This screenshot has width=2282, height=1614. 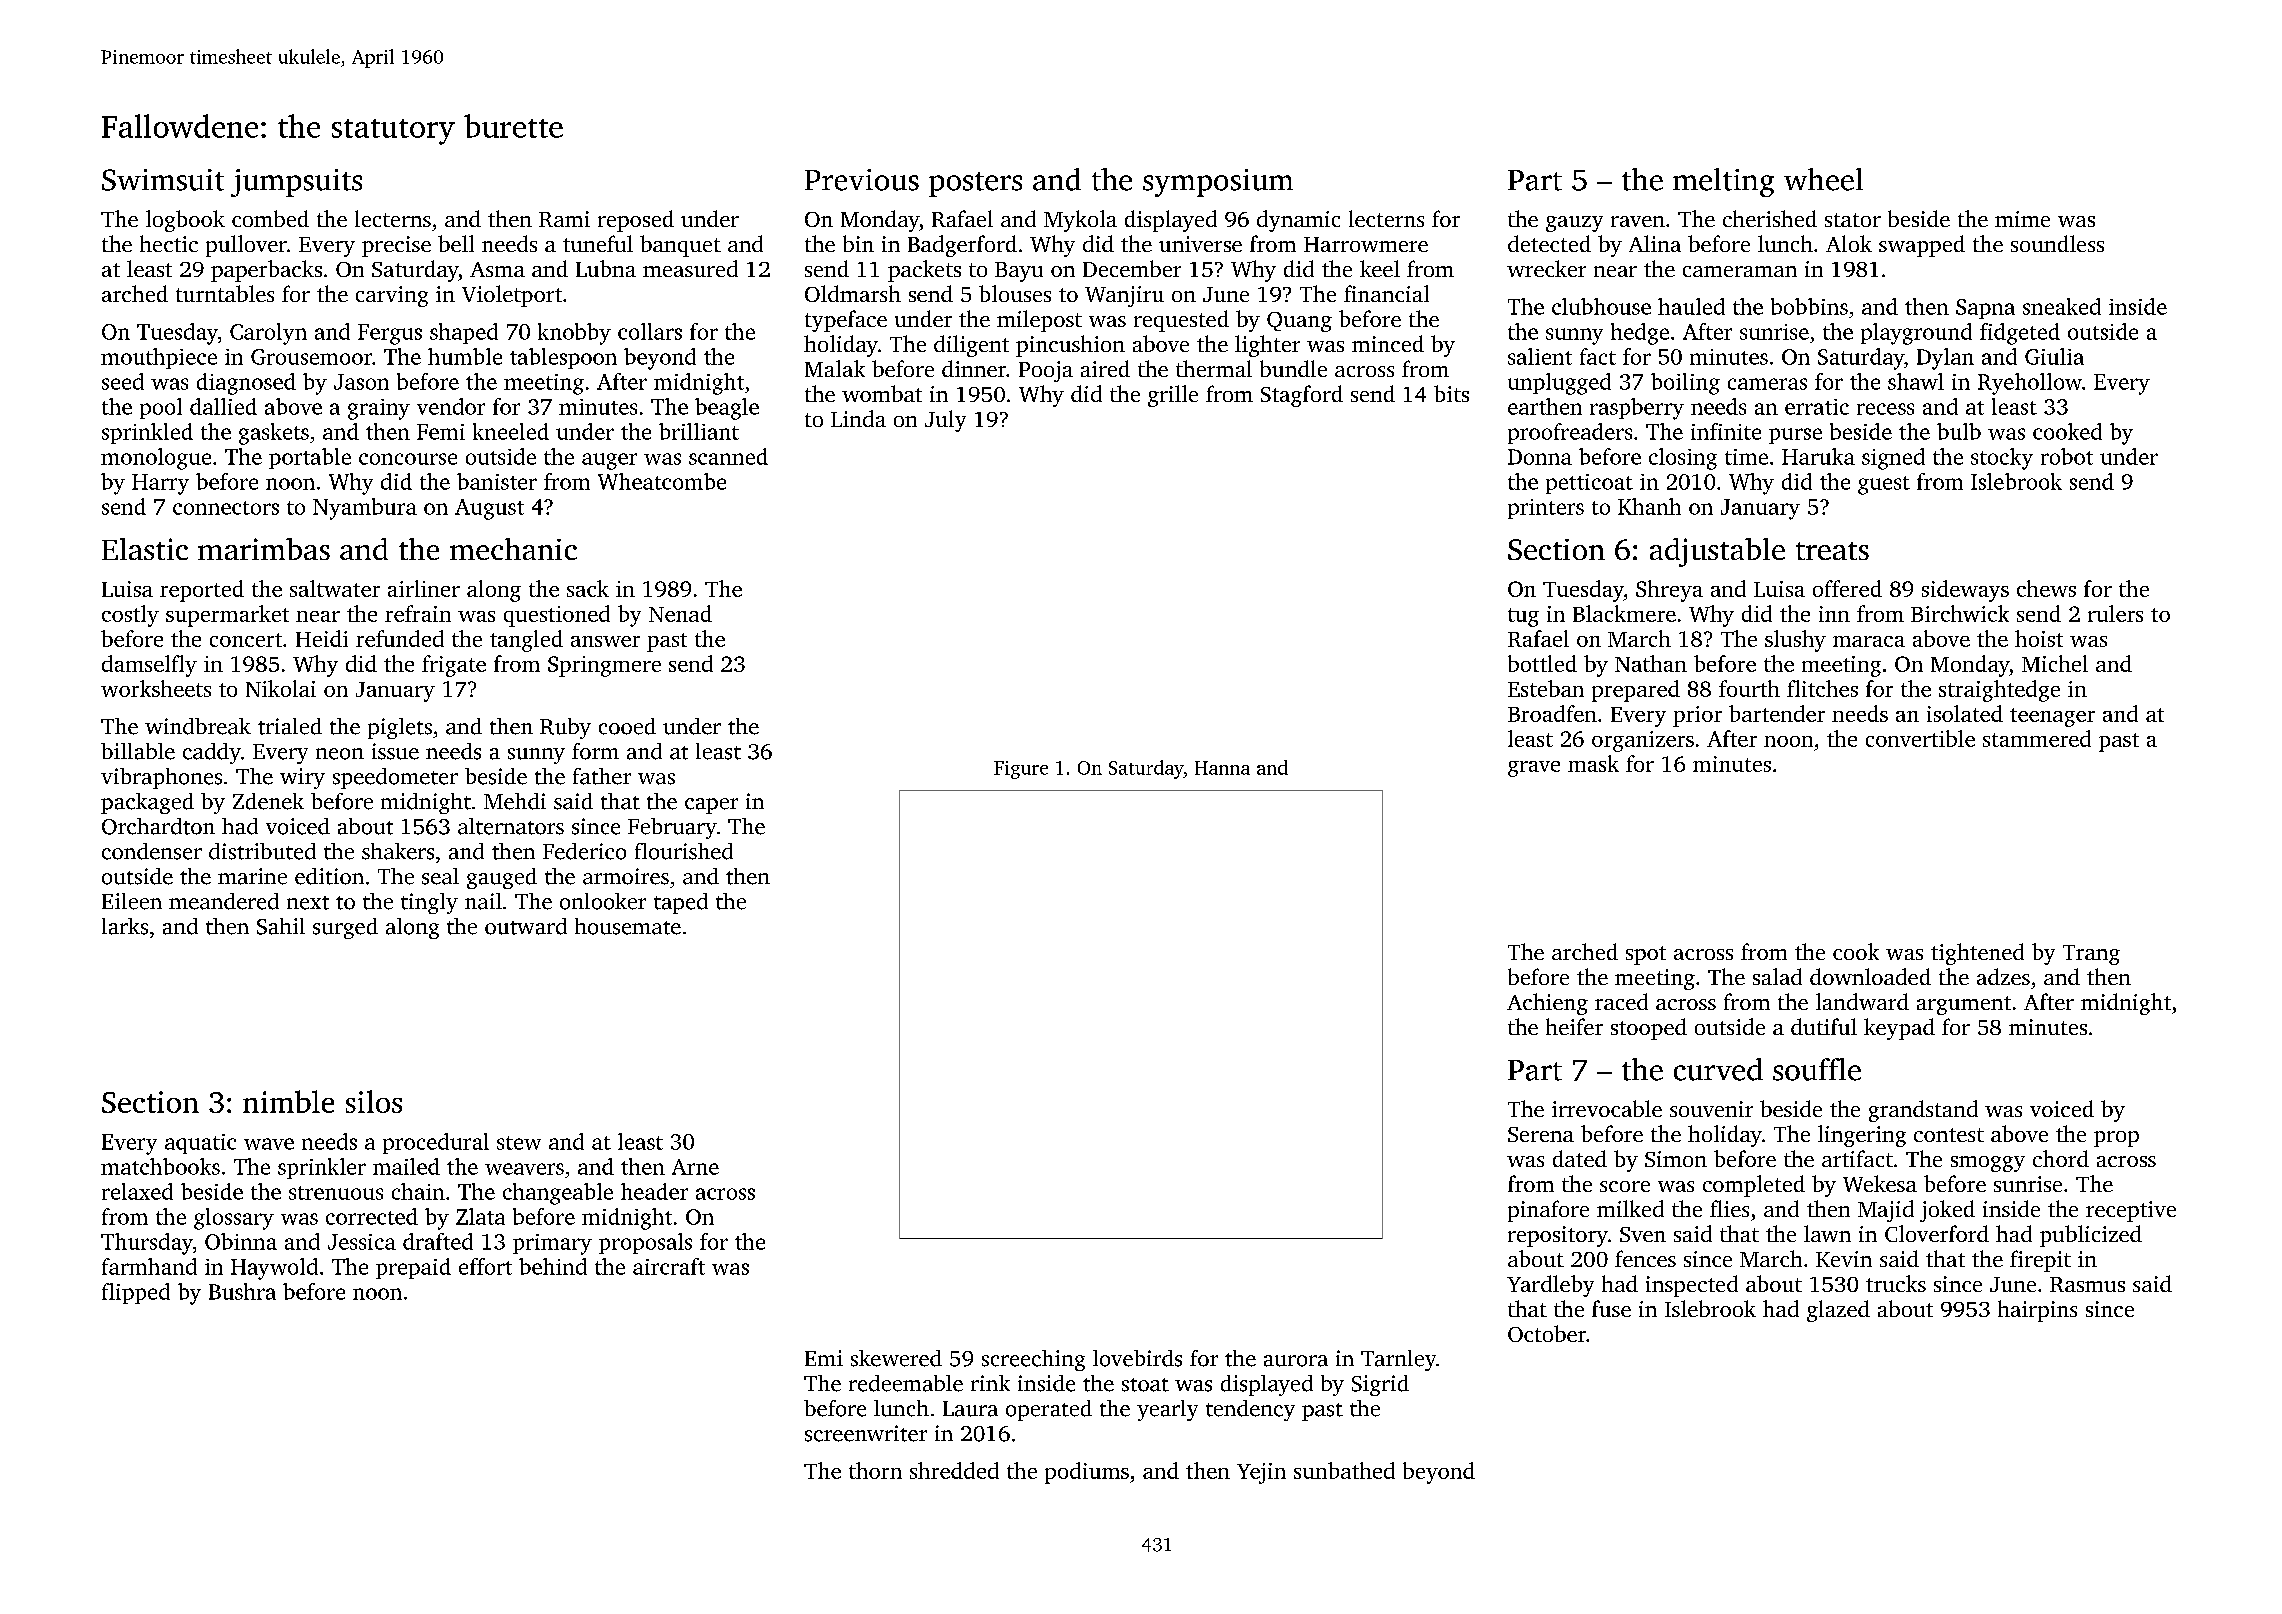 I want to click on Stagford, so click(x=1302, y=396).
